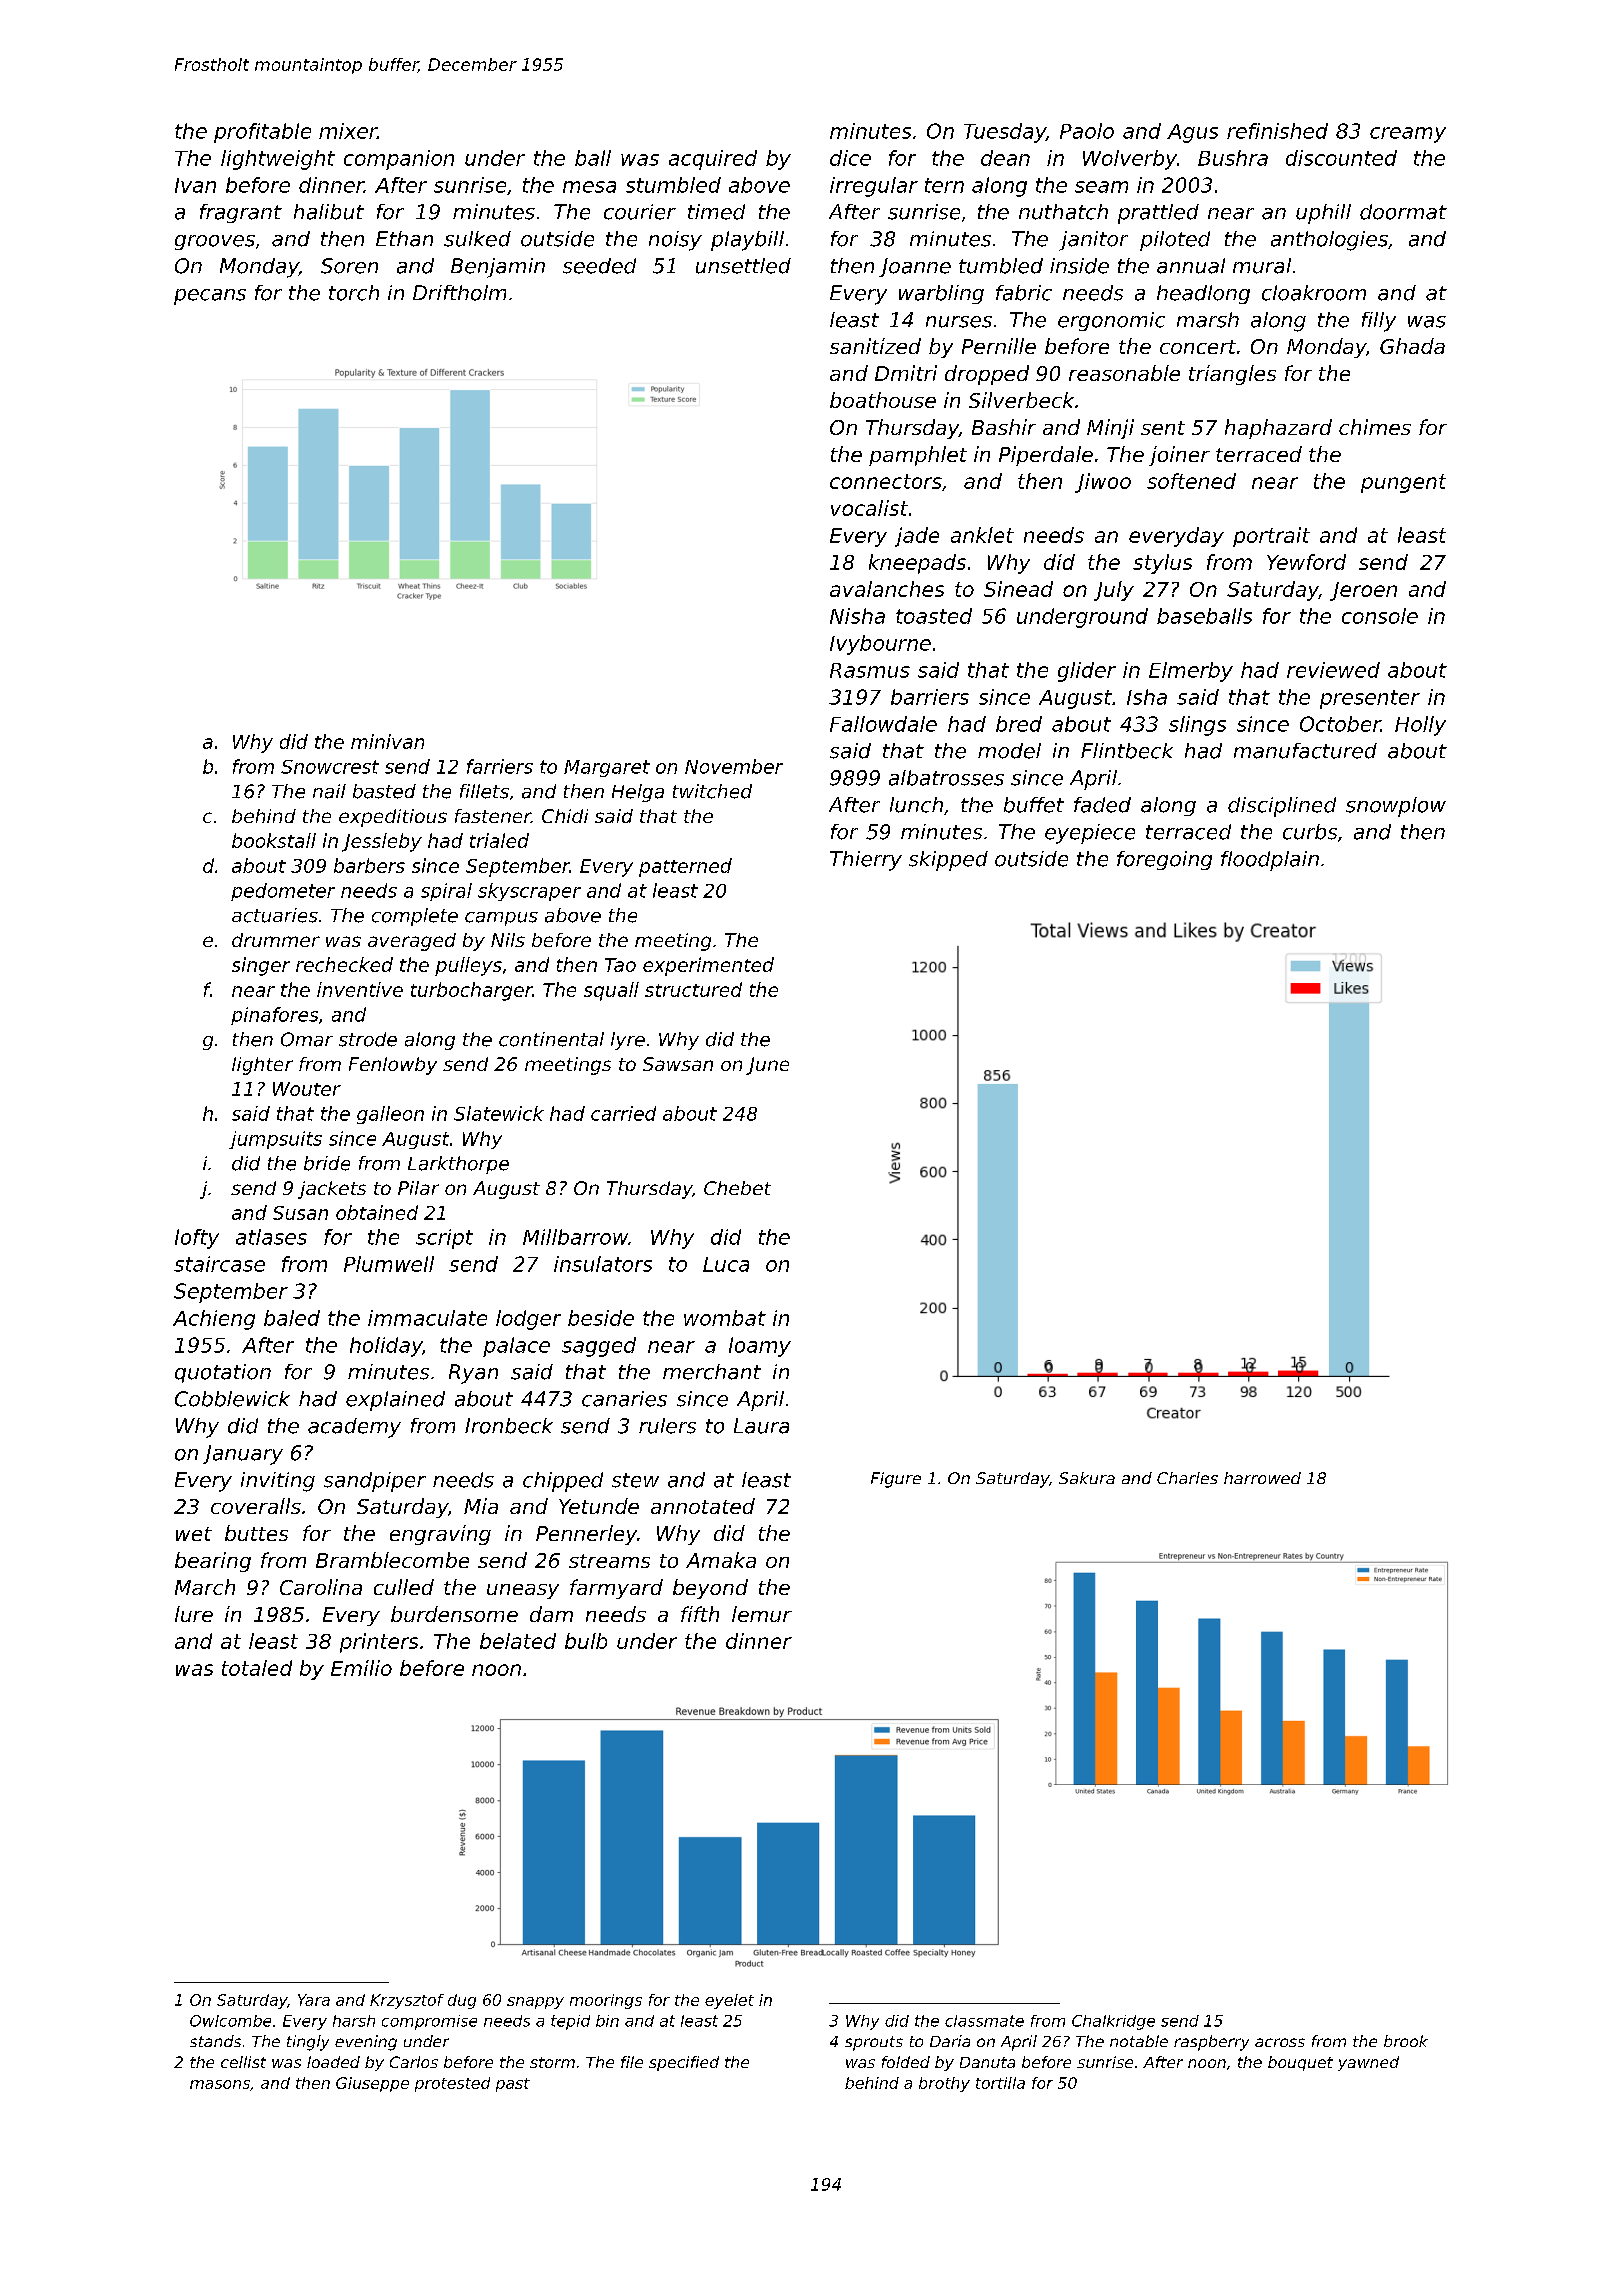 The image size is (1620, 2292). What do you see at coordinates (1314, 293) in the image?
I see `cloakroom` at bounding box center [1314, 293].
